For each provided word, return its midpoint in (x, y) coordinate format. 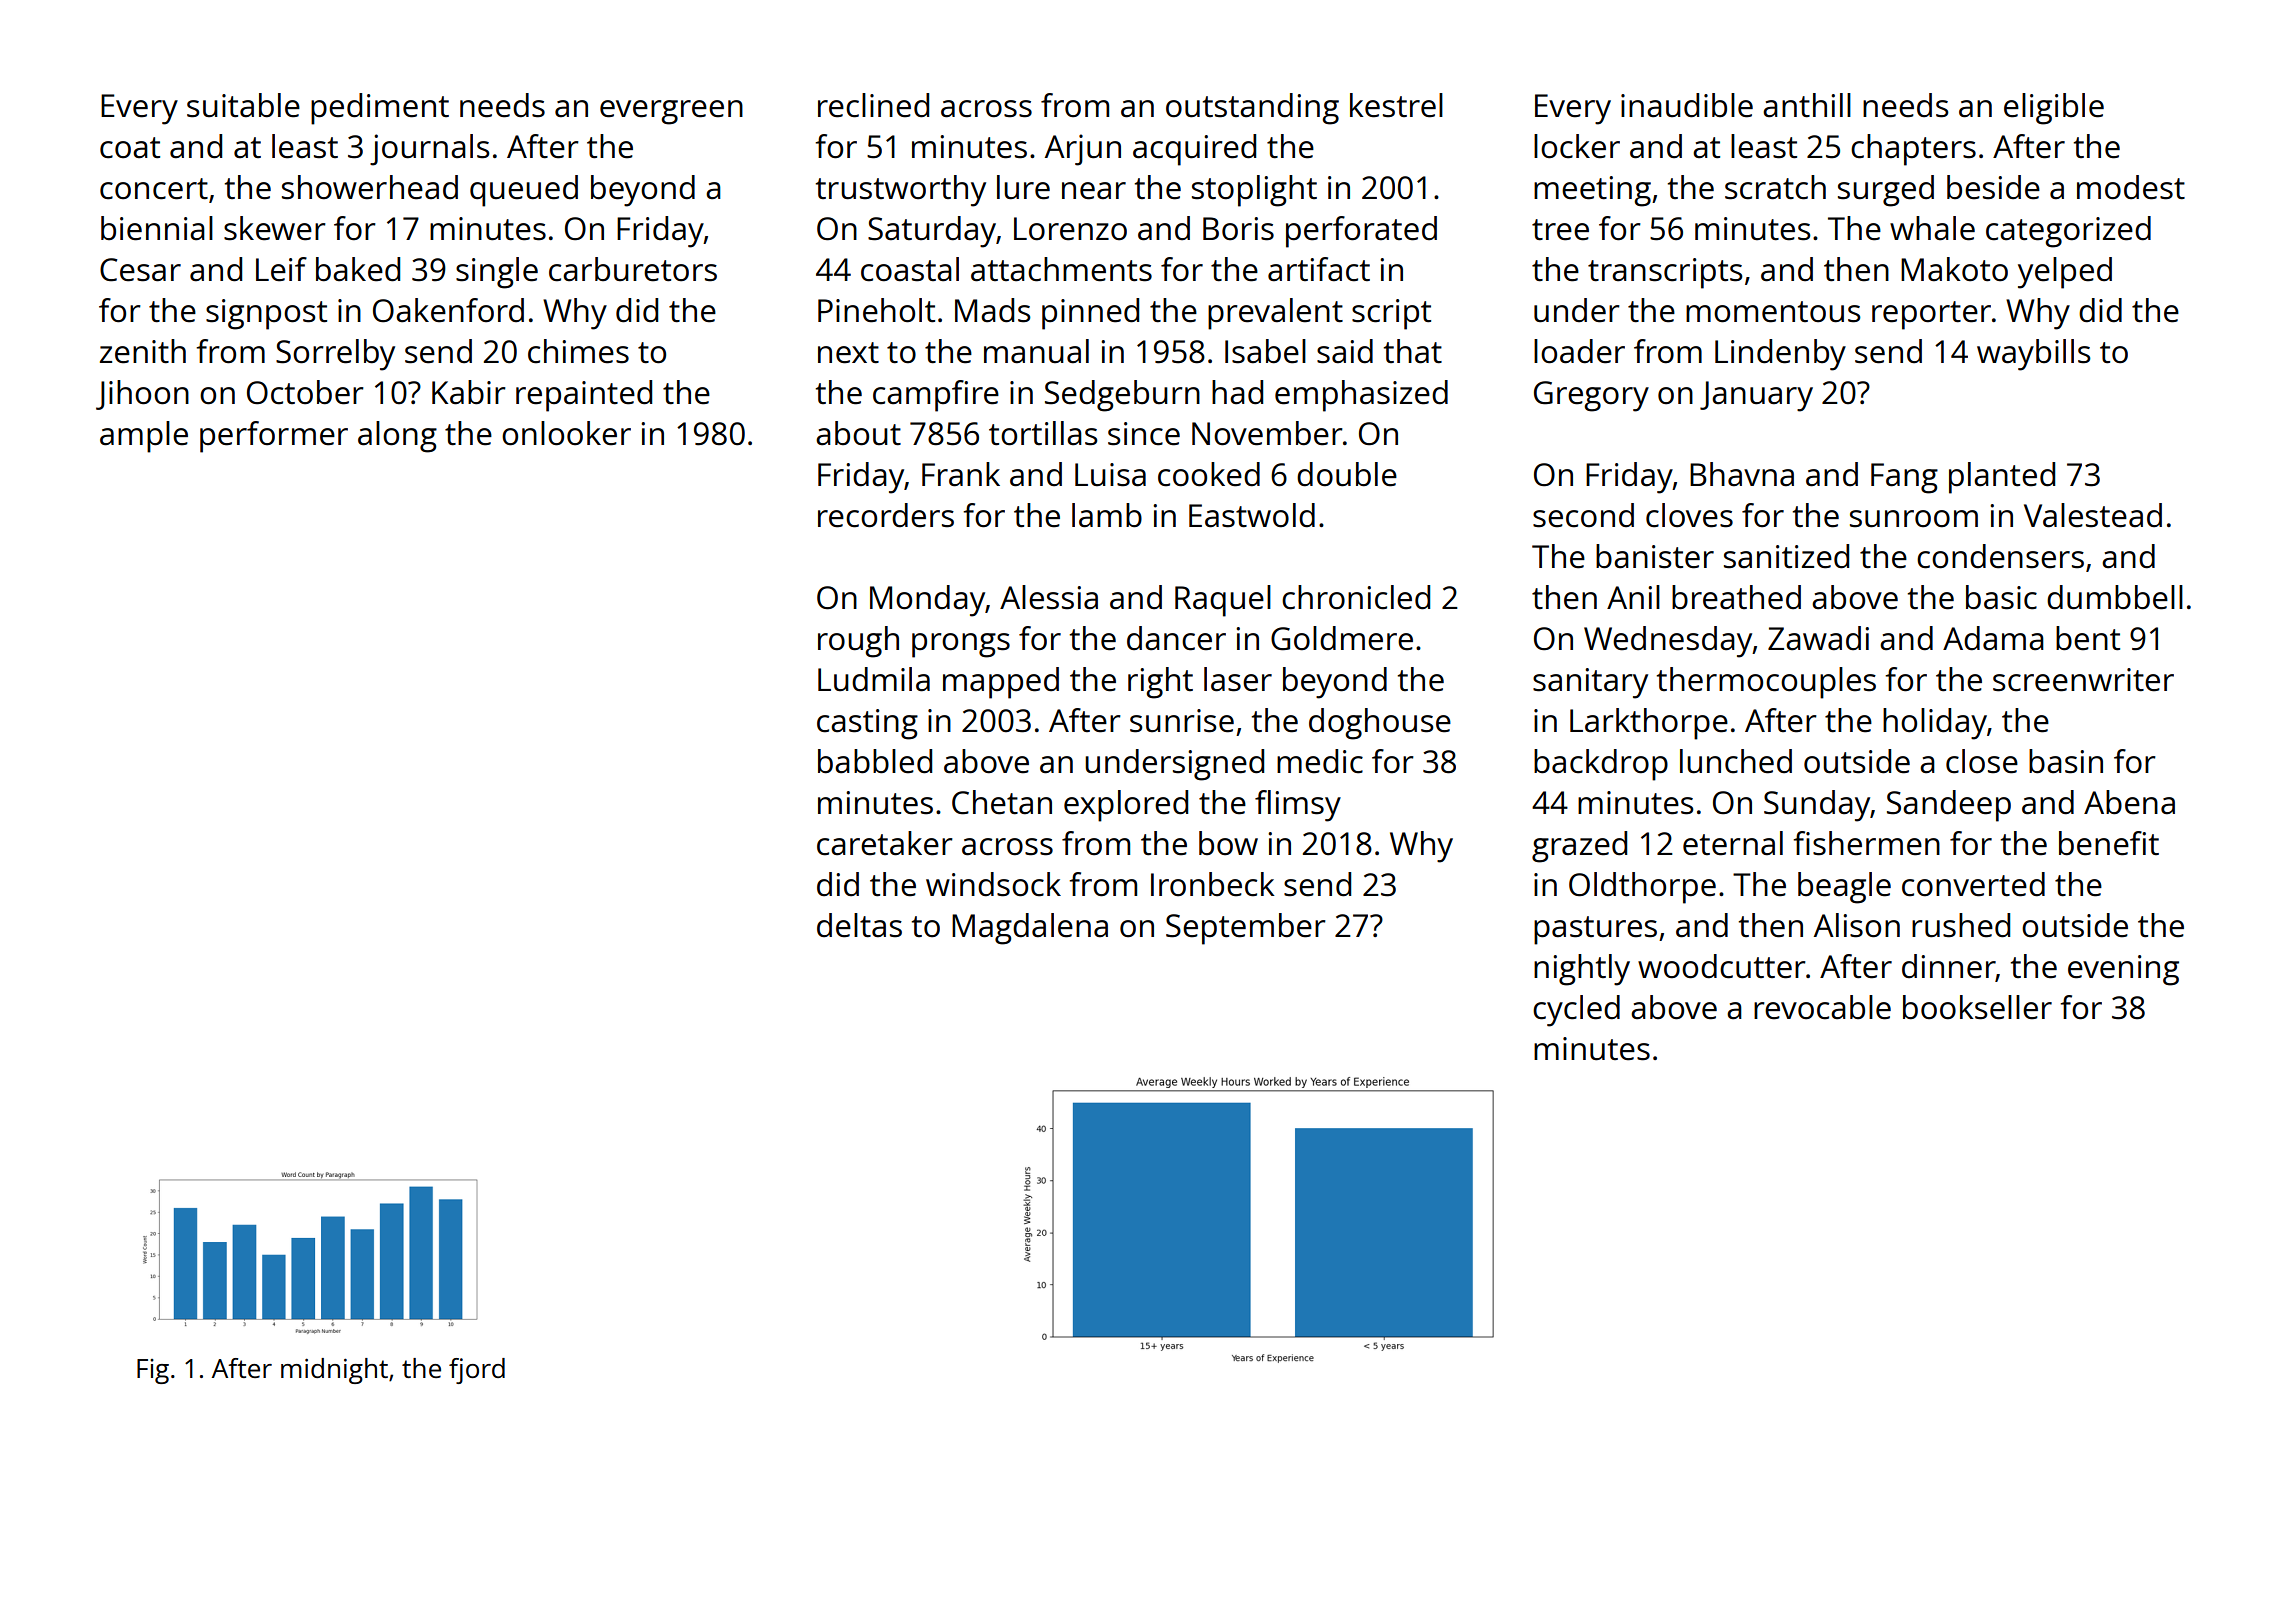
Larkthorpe (1649, 724)
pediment (380, 109)
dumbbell (2115, 597)
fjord (477, 1371)
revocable (1822, 1007)
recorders (886, 515)
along (397, 437)
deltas (859, 925)
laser (1238, 679)
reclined (873, 105)
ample (144, 437)
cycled (1576, 1011)
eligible (2054, 109)
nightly (1582, 970)
